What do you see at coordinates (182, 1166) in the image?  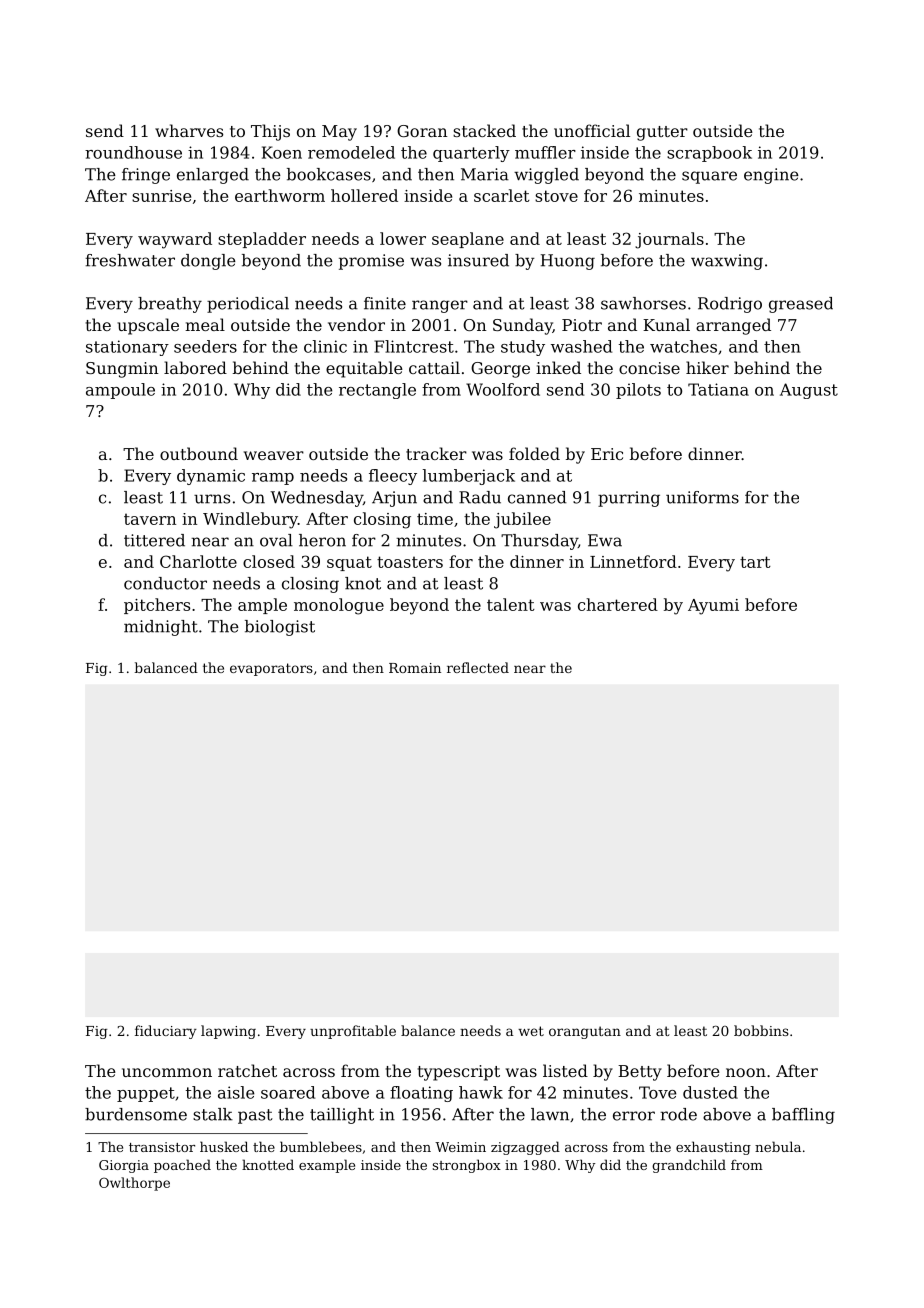 I see `poached` at bounding box center [182, 1166].
